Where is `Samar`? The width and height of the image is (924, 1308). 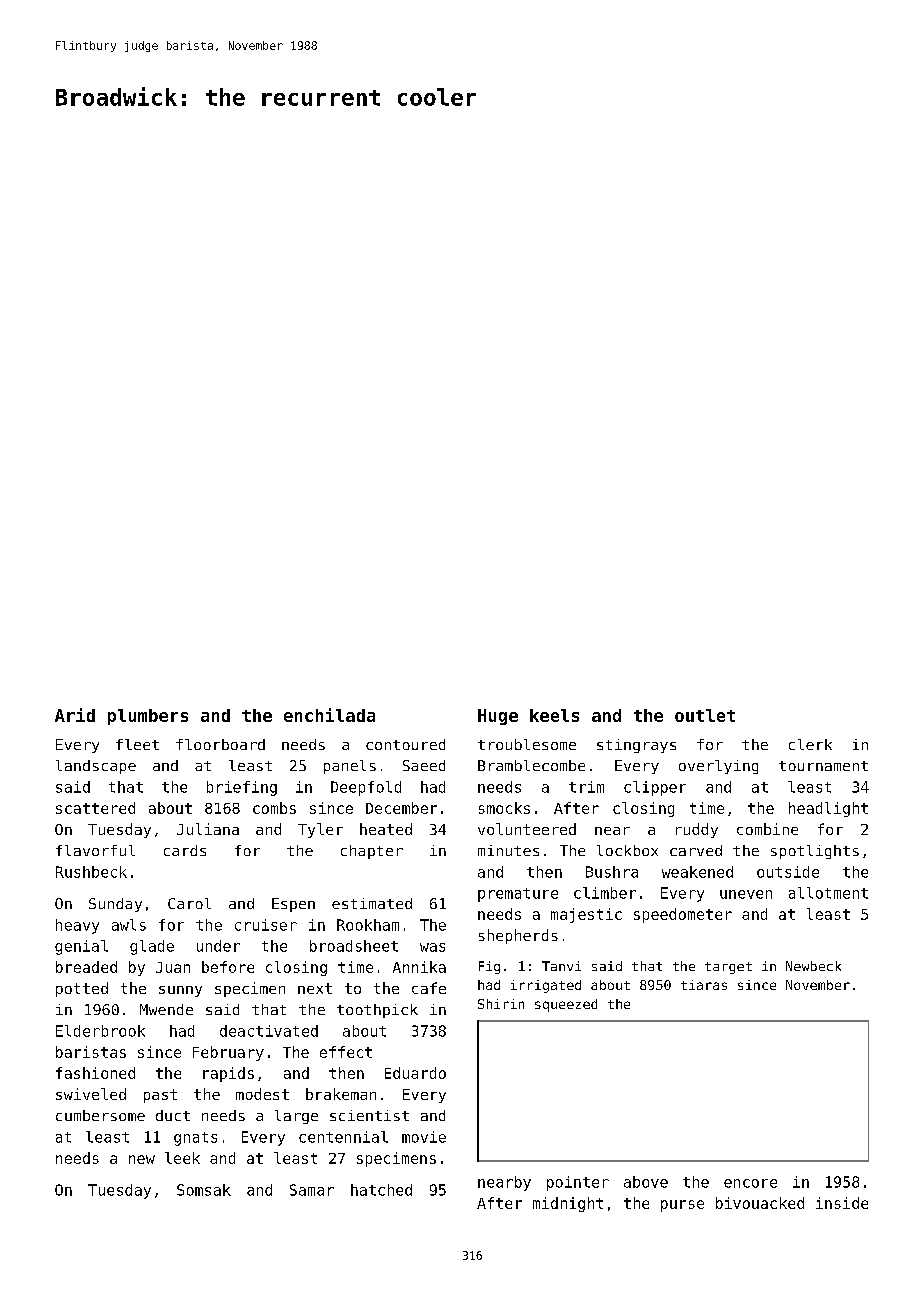 Samar is located at coordinates (312, 1190).
